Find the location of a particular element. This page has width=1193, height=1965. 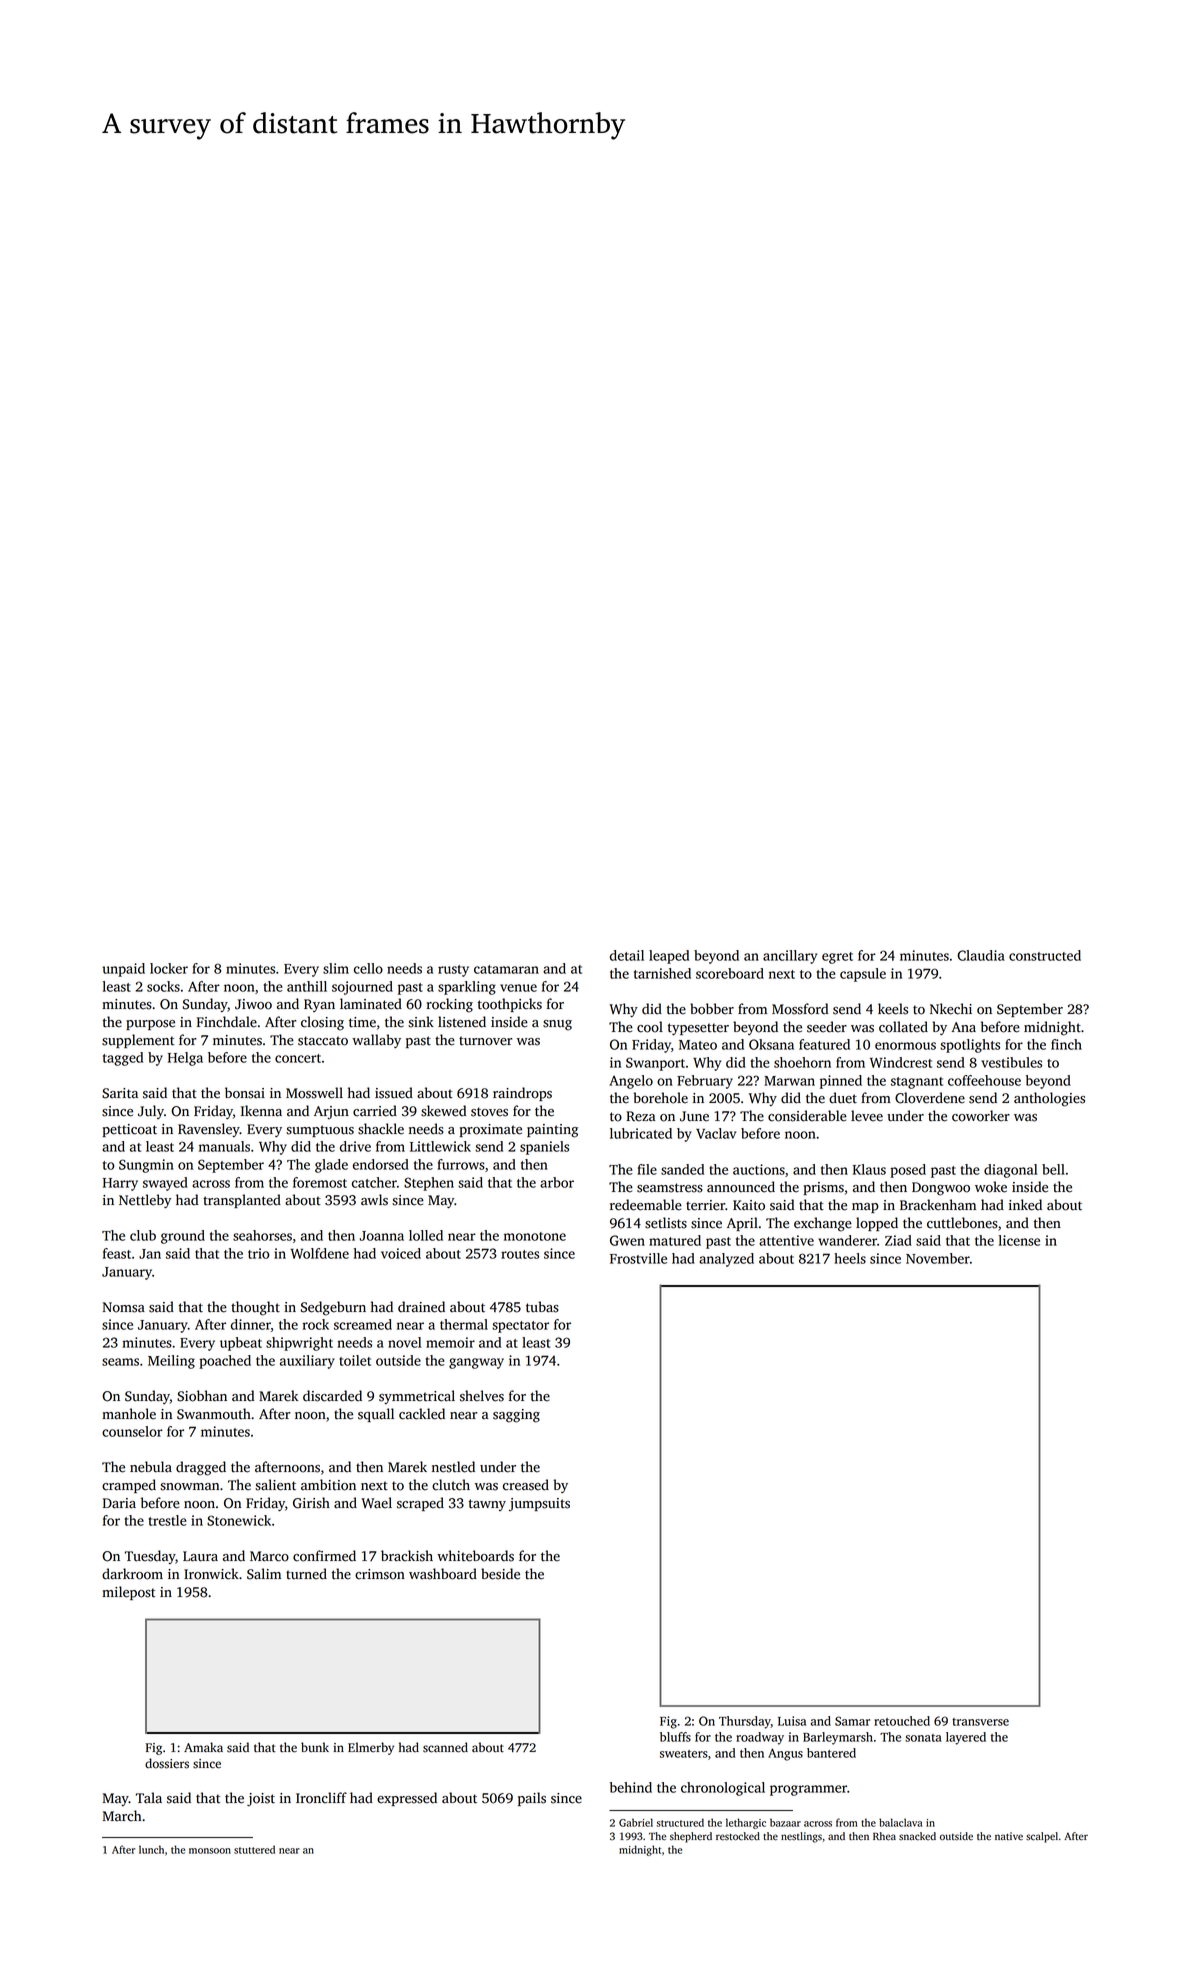

clutch is located at coordinates (451, 1485).
